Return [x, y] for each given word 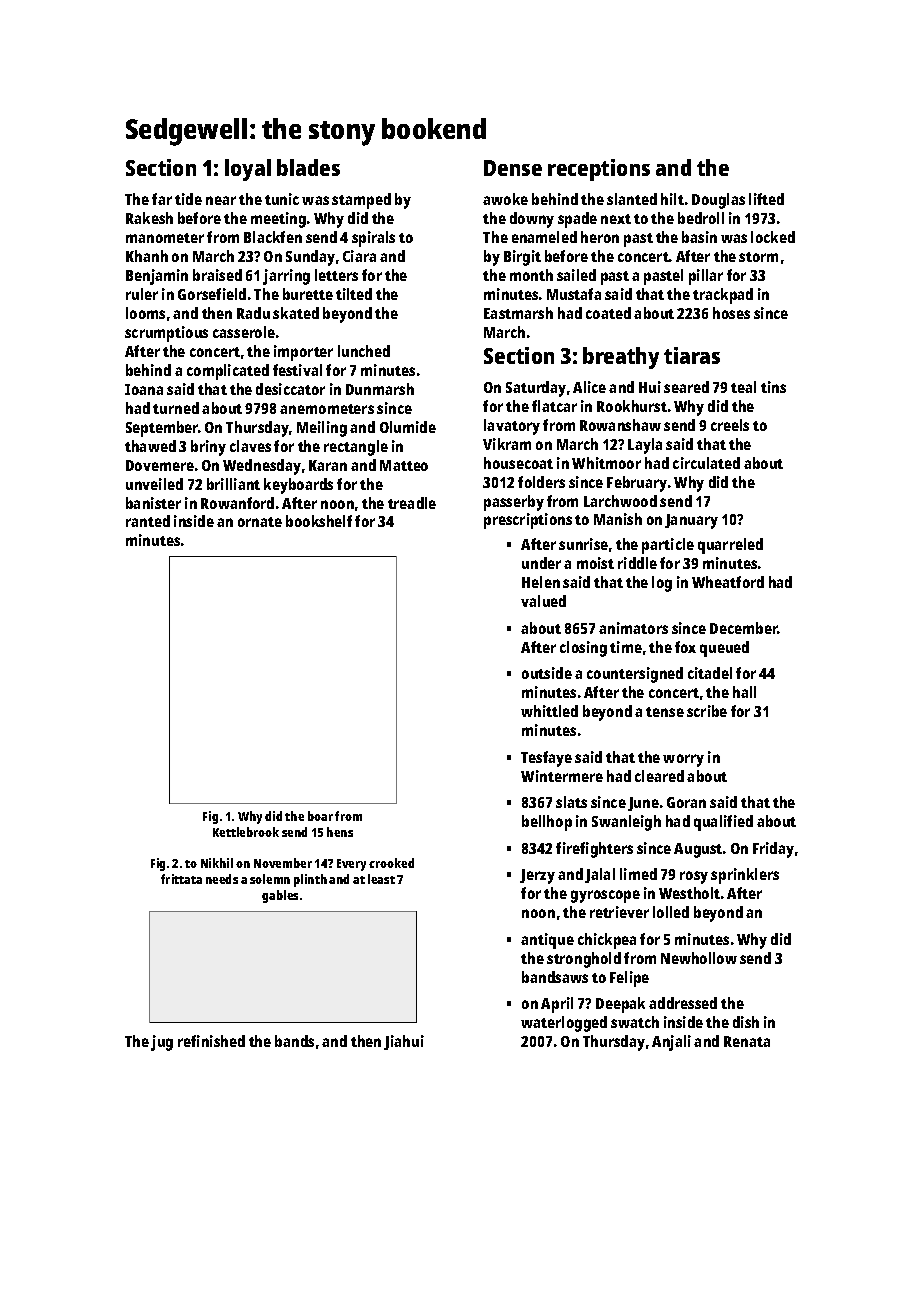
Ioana [144, 389]
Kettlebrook [246, 832]
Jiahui [404, 1042]
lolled [671, 912]
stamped [361, 201]
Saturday [536, 389]
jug [162, 1043]
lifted [766, 199]
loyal [248, 170]
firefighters [594, 850]
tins [773, 387]
